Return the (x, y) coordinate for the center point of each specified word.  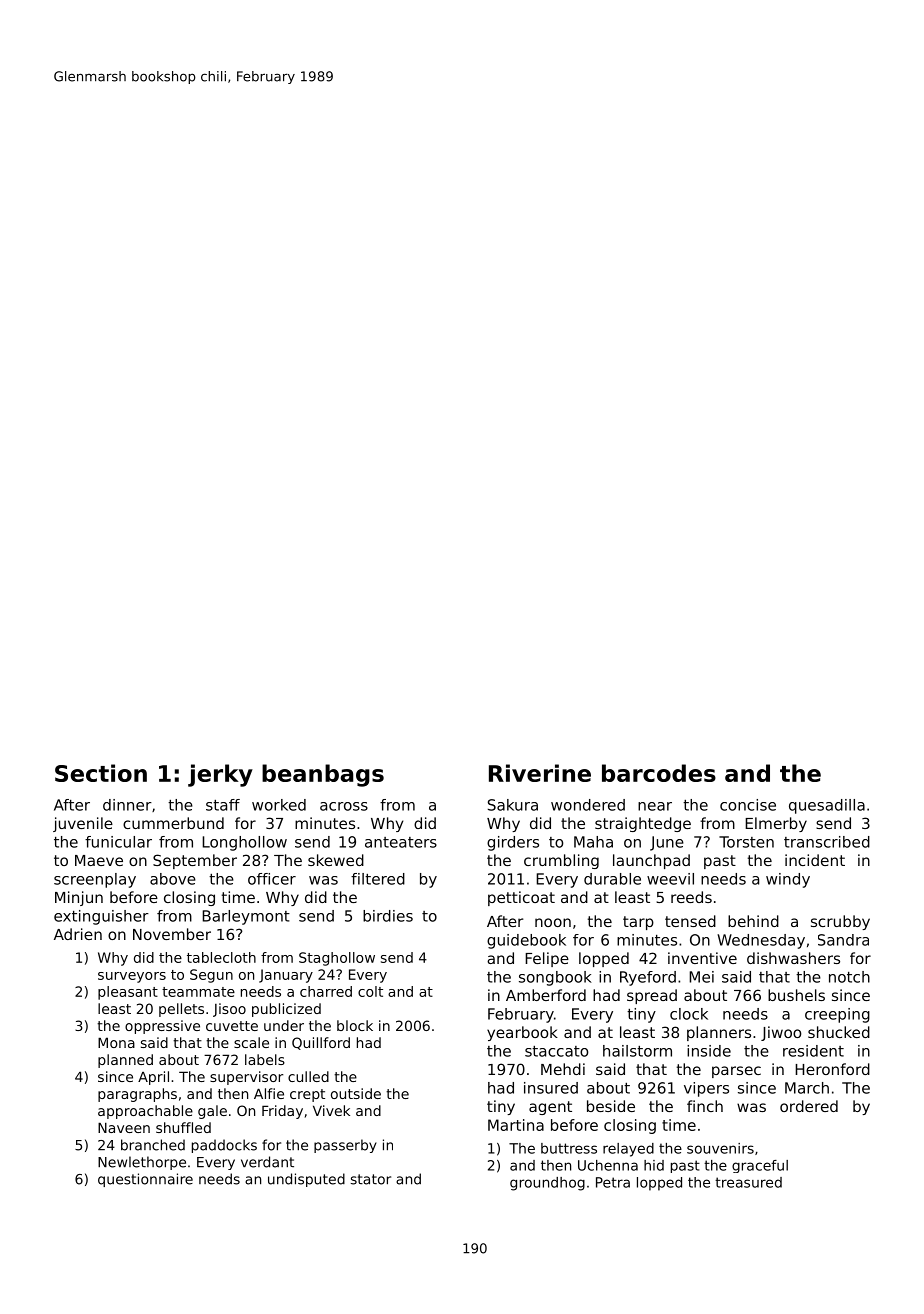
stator (371, 1179)
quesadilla (827, 806)
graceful (760, 1166)
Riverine (540, 773)
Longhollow (244, 843)
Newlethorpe (142, 1163)
